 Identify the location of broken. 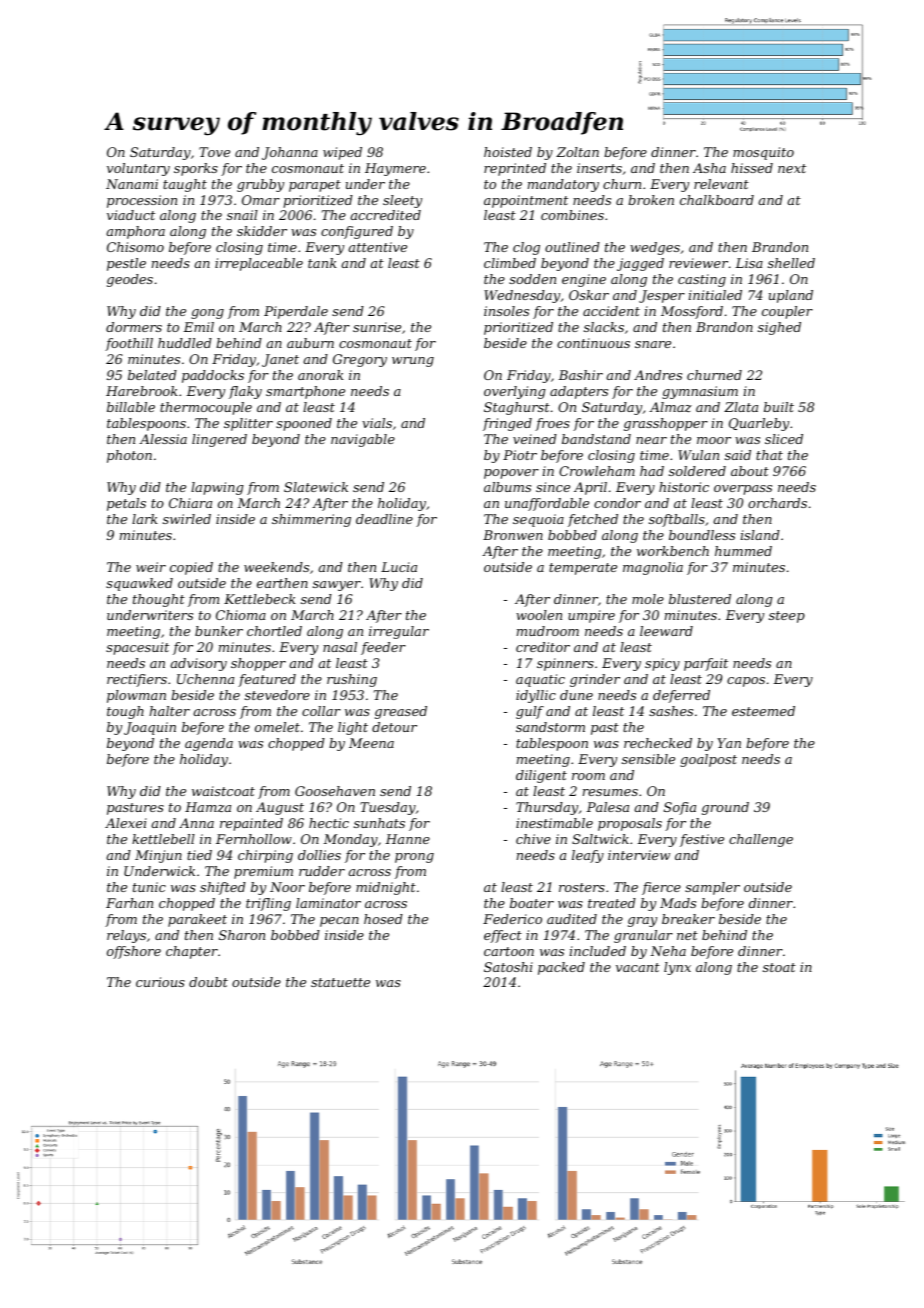
(651, 200).
